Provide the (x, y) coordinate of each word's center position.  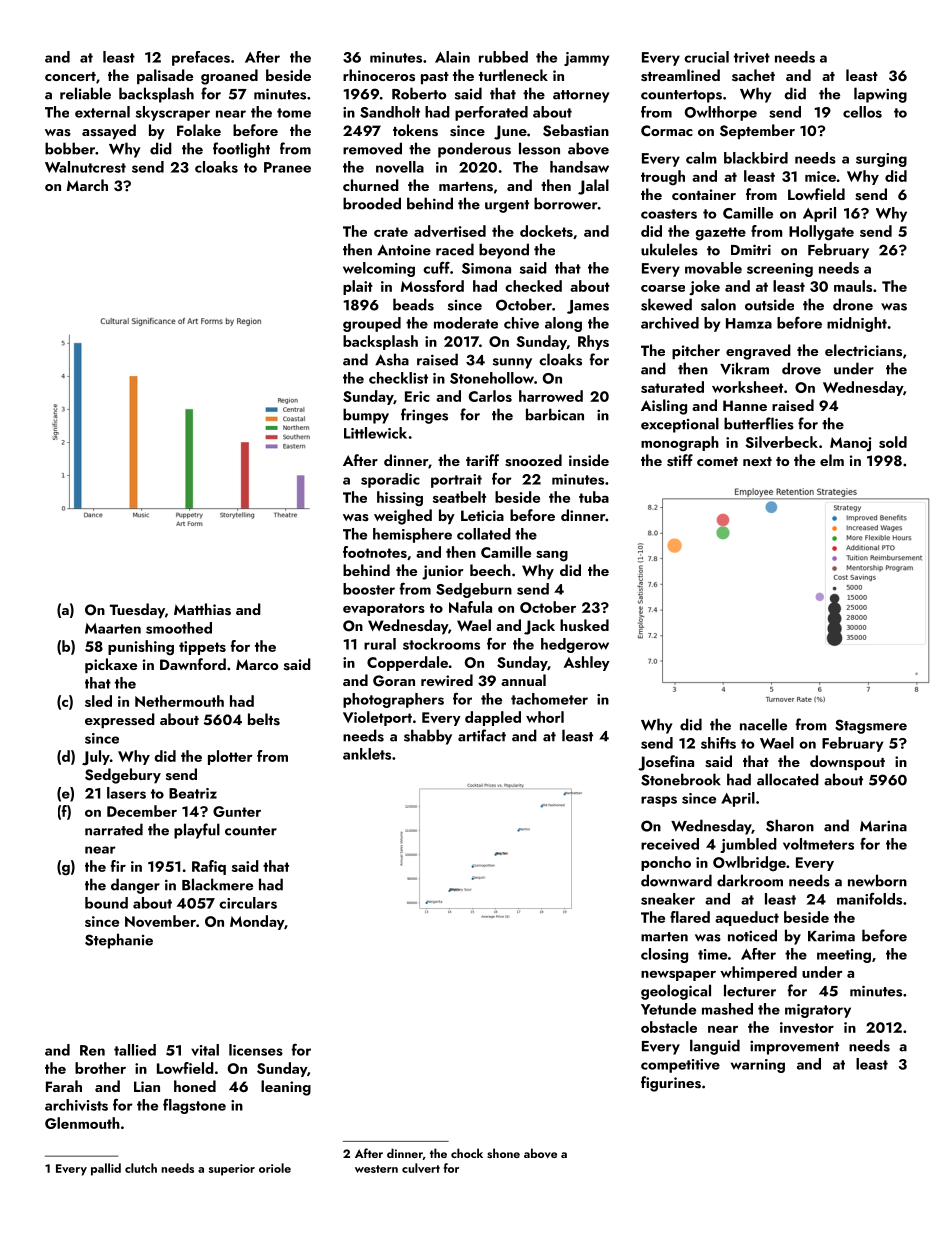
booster (369, 589)
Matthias (202, 609)
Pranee (287, 167)
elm (832, 460)
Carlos (490, 396)
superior (232, 1170)
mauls (853, 286)
